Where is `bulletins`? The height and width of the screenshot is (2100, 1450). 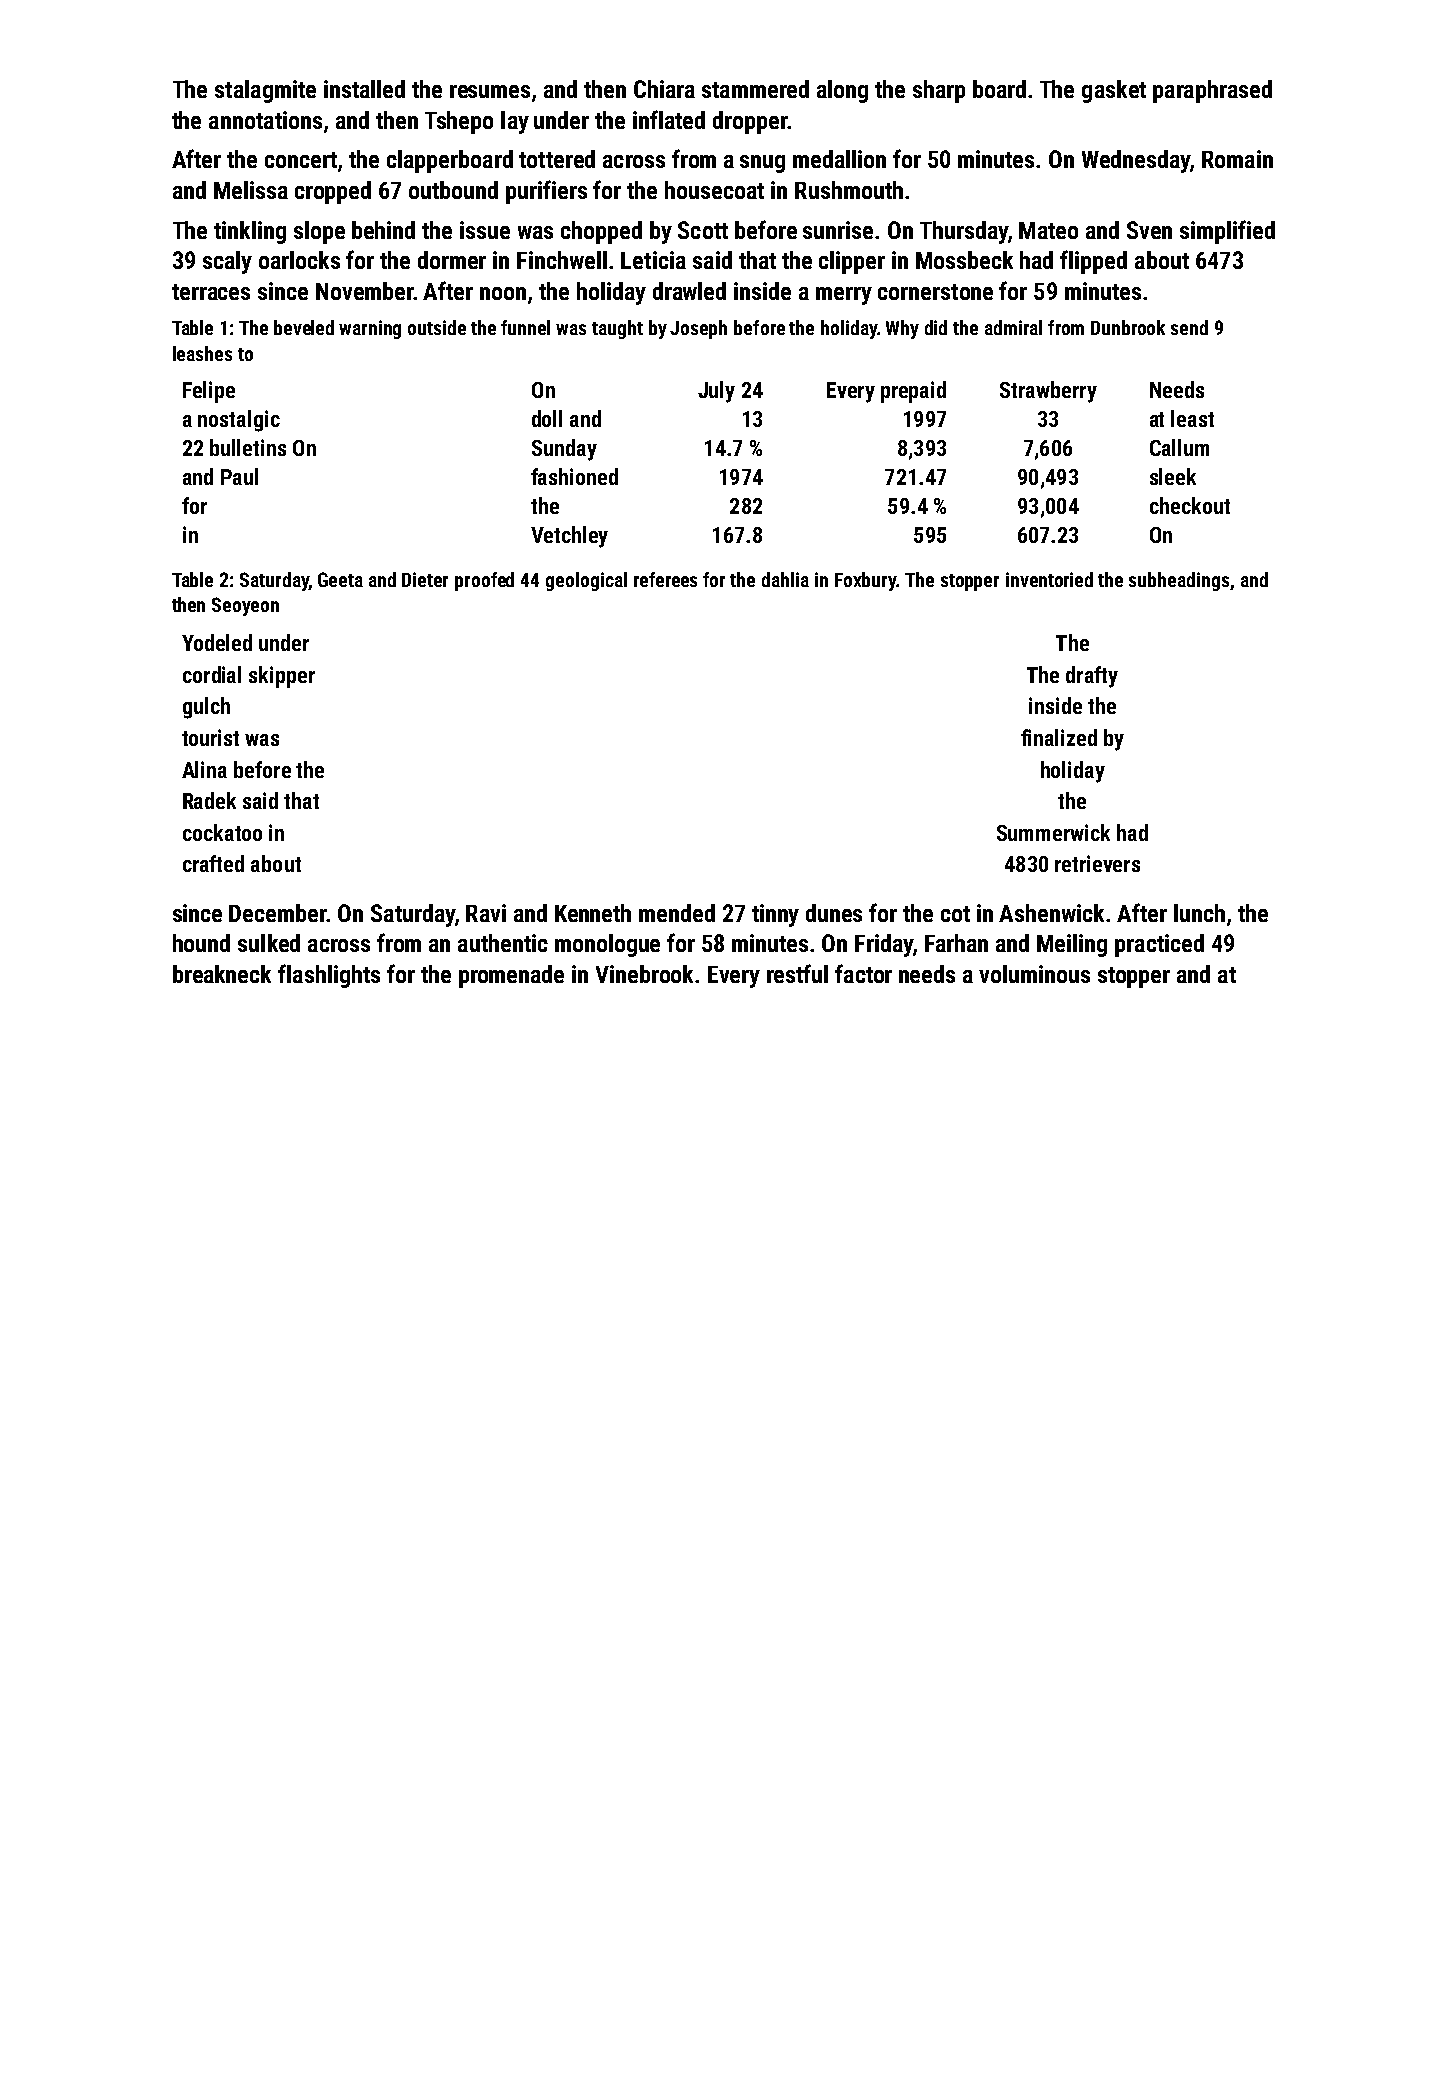
bulletins is located at coordinates (248, 447).
